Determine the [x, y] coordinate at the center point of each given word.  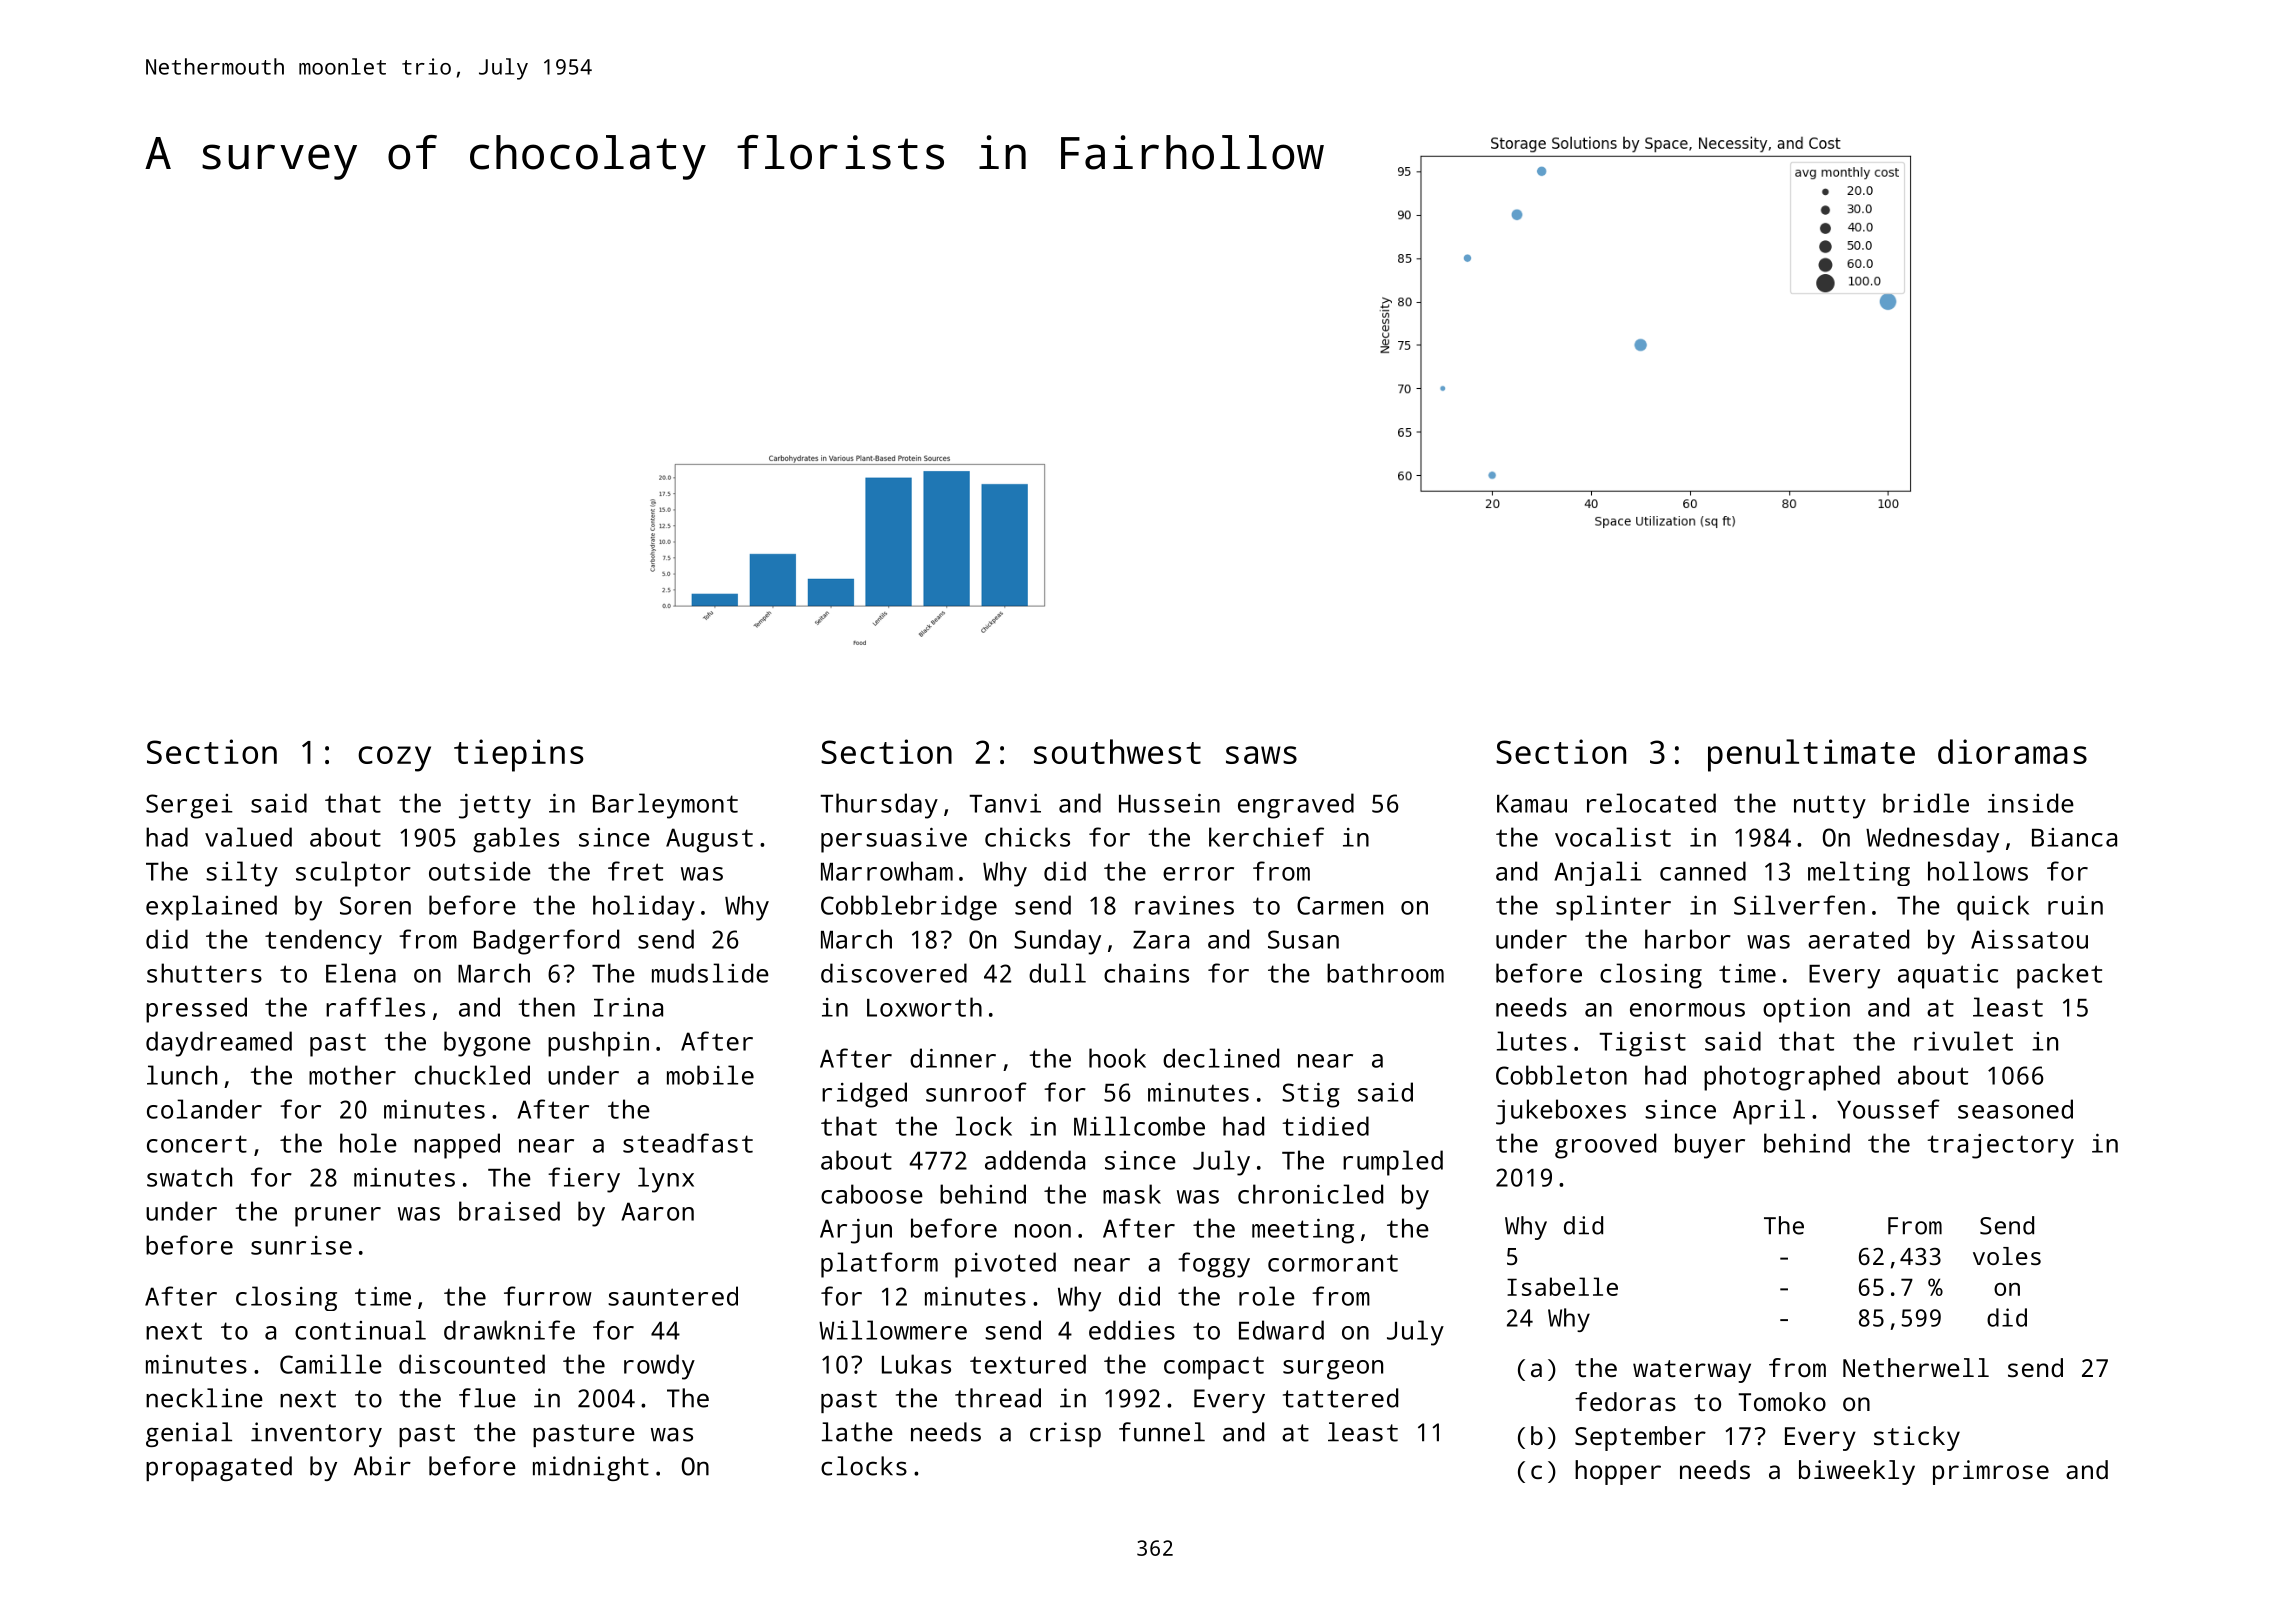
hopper [1618, 1472]
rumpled [1393, 1163]
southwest [1117, 751]
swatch [189, 1177]
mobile [710, 1075]
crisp [1065, 1434]
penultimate [1811, 755]
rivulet [1963, 1041]
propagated [219, 1468]
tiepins [518, 755]
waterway [1692, 1371]
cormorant [1333, 1263]
